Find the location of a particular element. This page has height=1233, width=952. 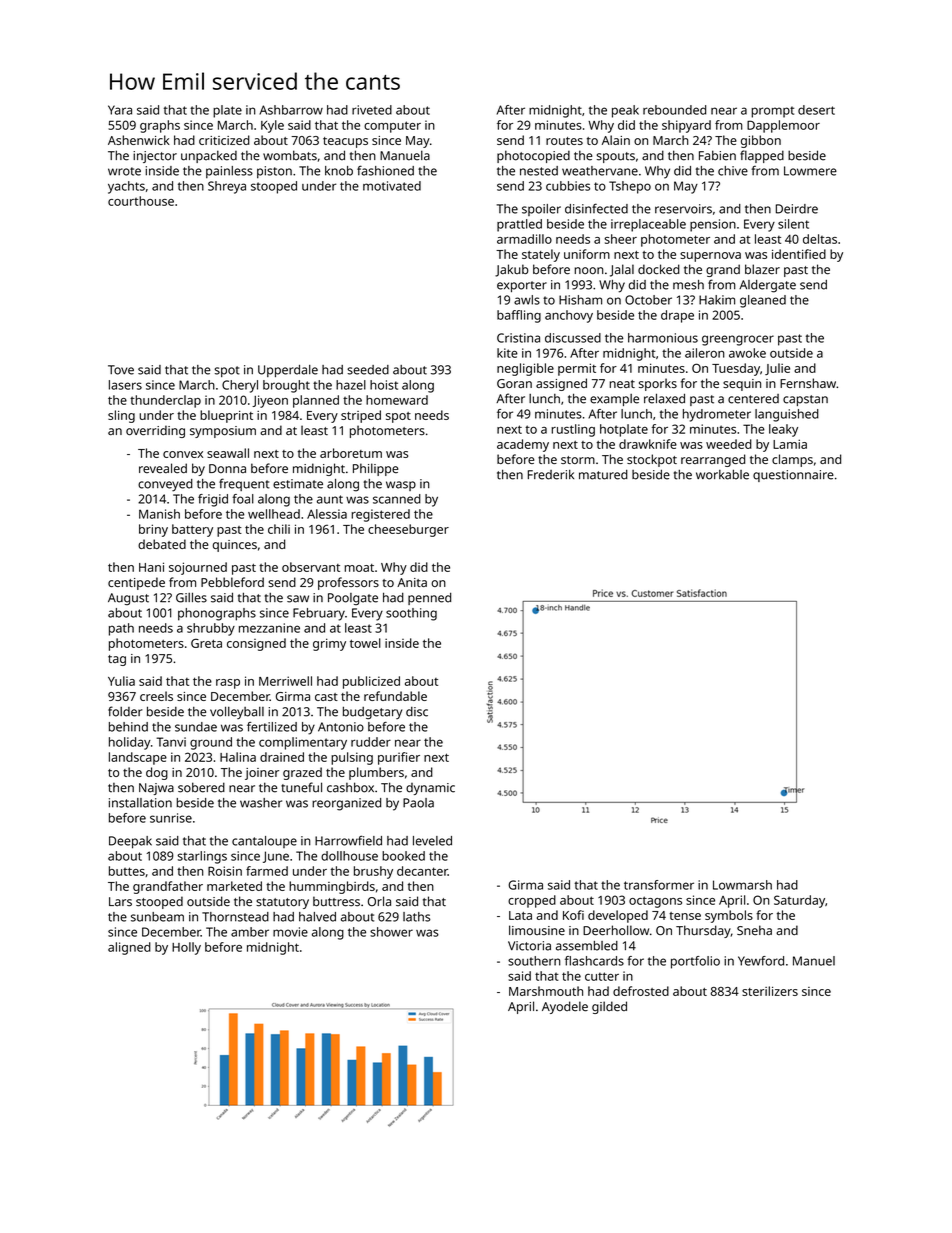

Lowmarsh is located at coordinates (742, 885).
